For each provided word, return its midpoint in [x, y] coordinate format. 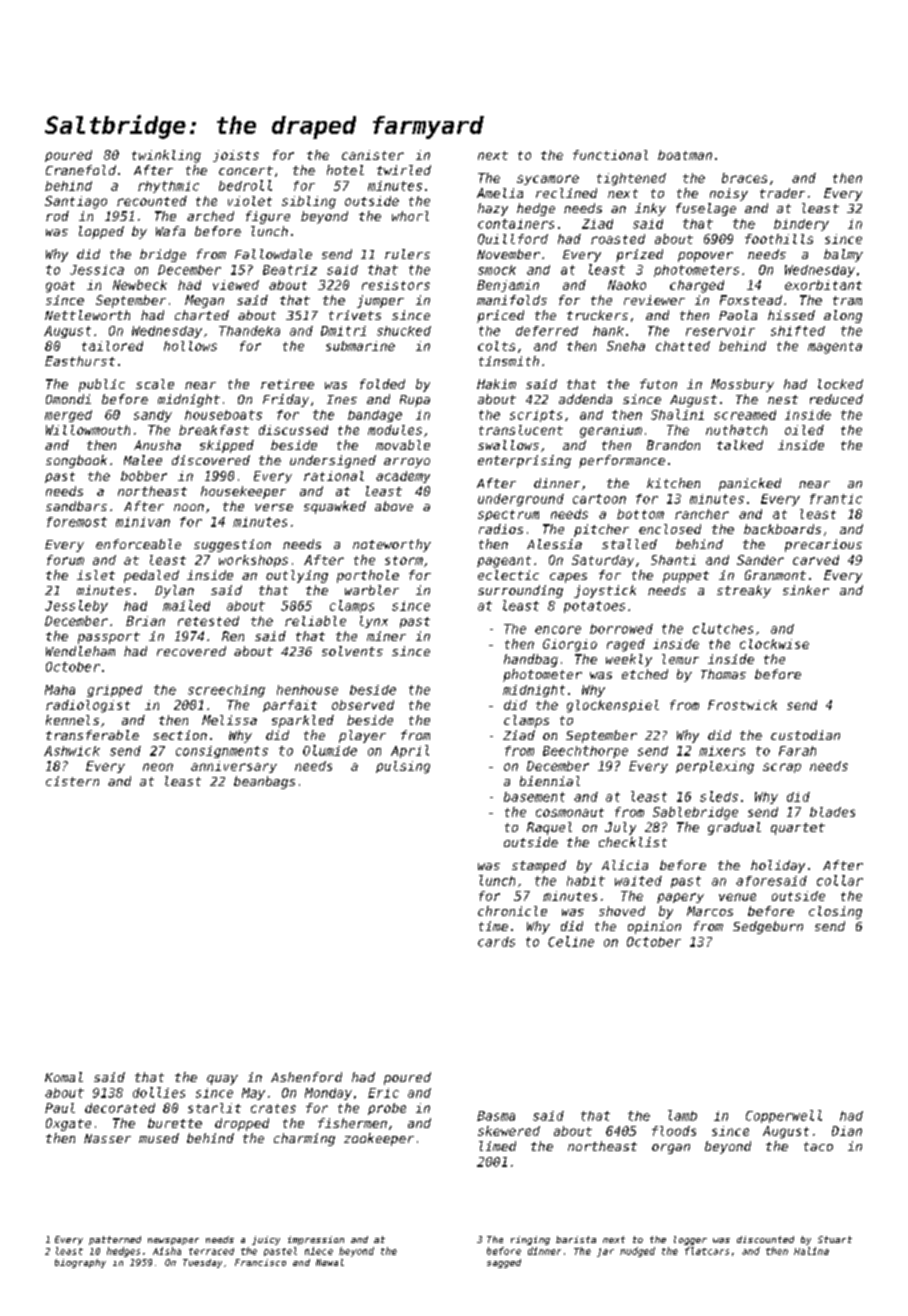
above [394, 506]
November [508, 254]
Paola [738, 315]
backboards [782, 529]
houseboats [223, 415]
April [410, 751]
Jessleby [76, 606]
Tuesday [202, 1263]
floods [674, 1131]
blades [832, 812]
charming [304, 1139]
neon [158, 767]
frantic [836, 499]
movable [403, 445]
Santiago [76, 202]
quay [222, 1080]
